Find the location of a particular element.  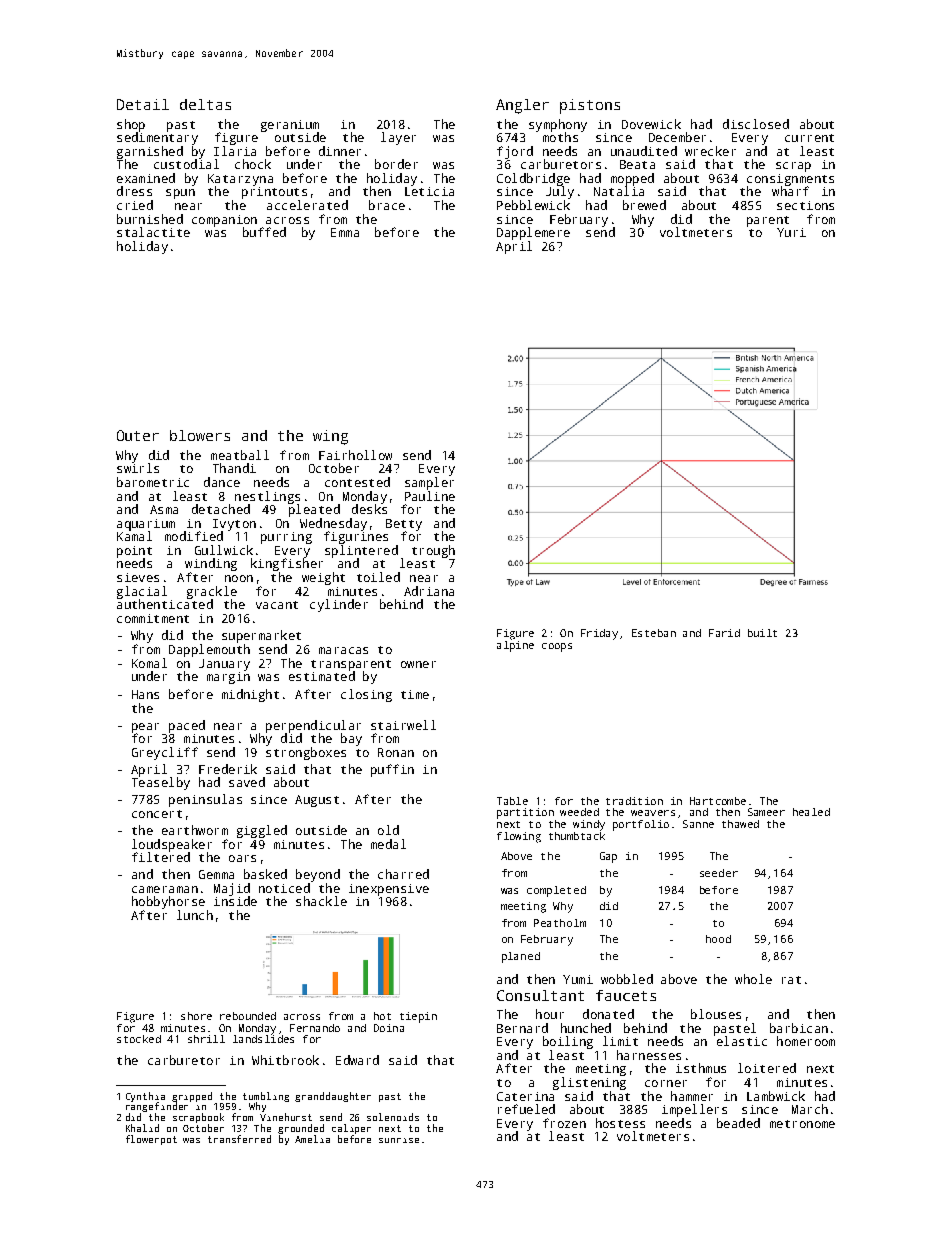

Coldbridge is located at coordinates (533, 179).
